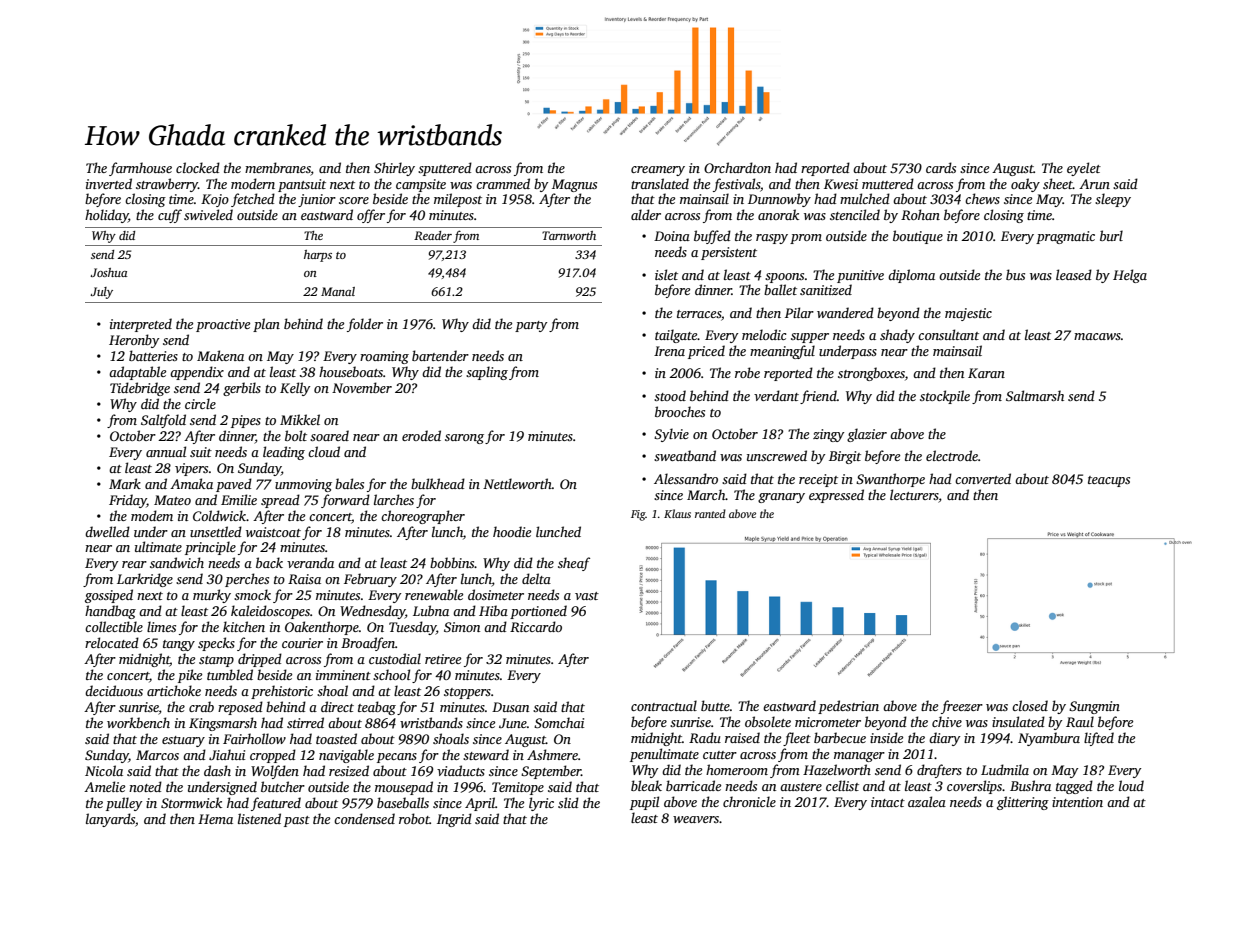  Describe the element at coordinates (1113, 200) in the screenshot. I see `sleepy` at that location.
